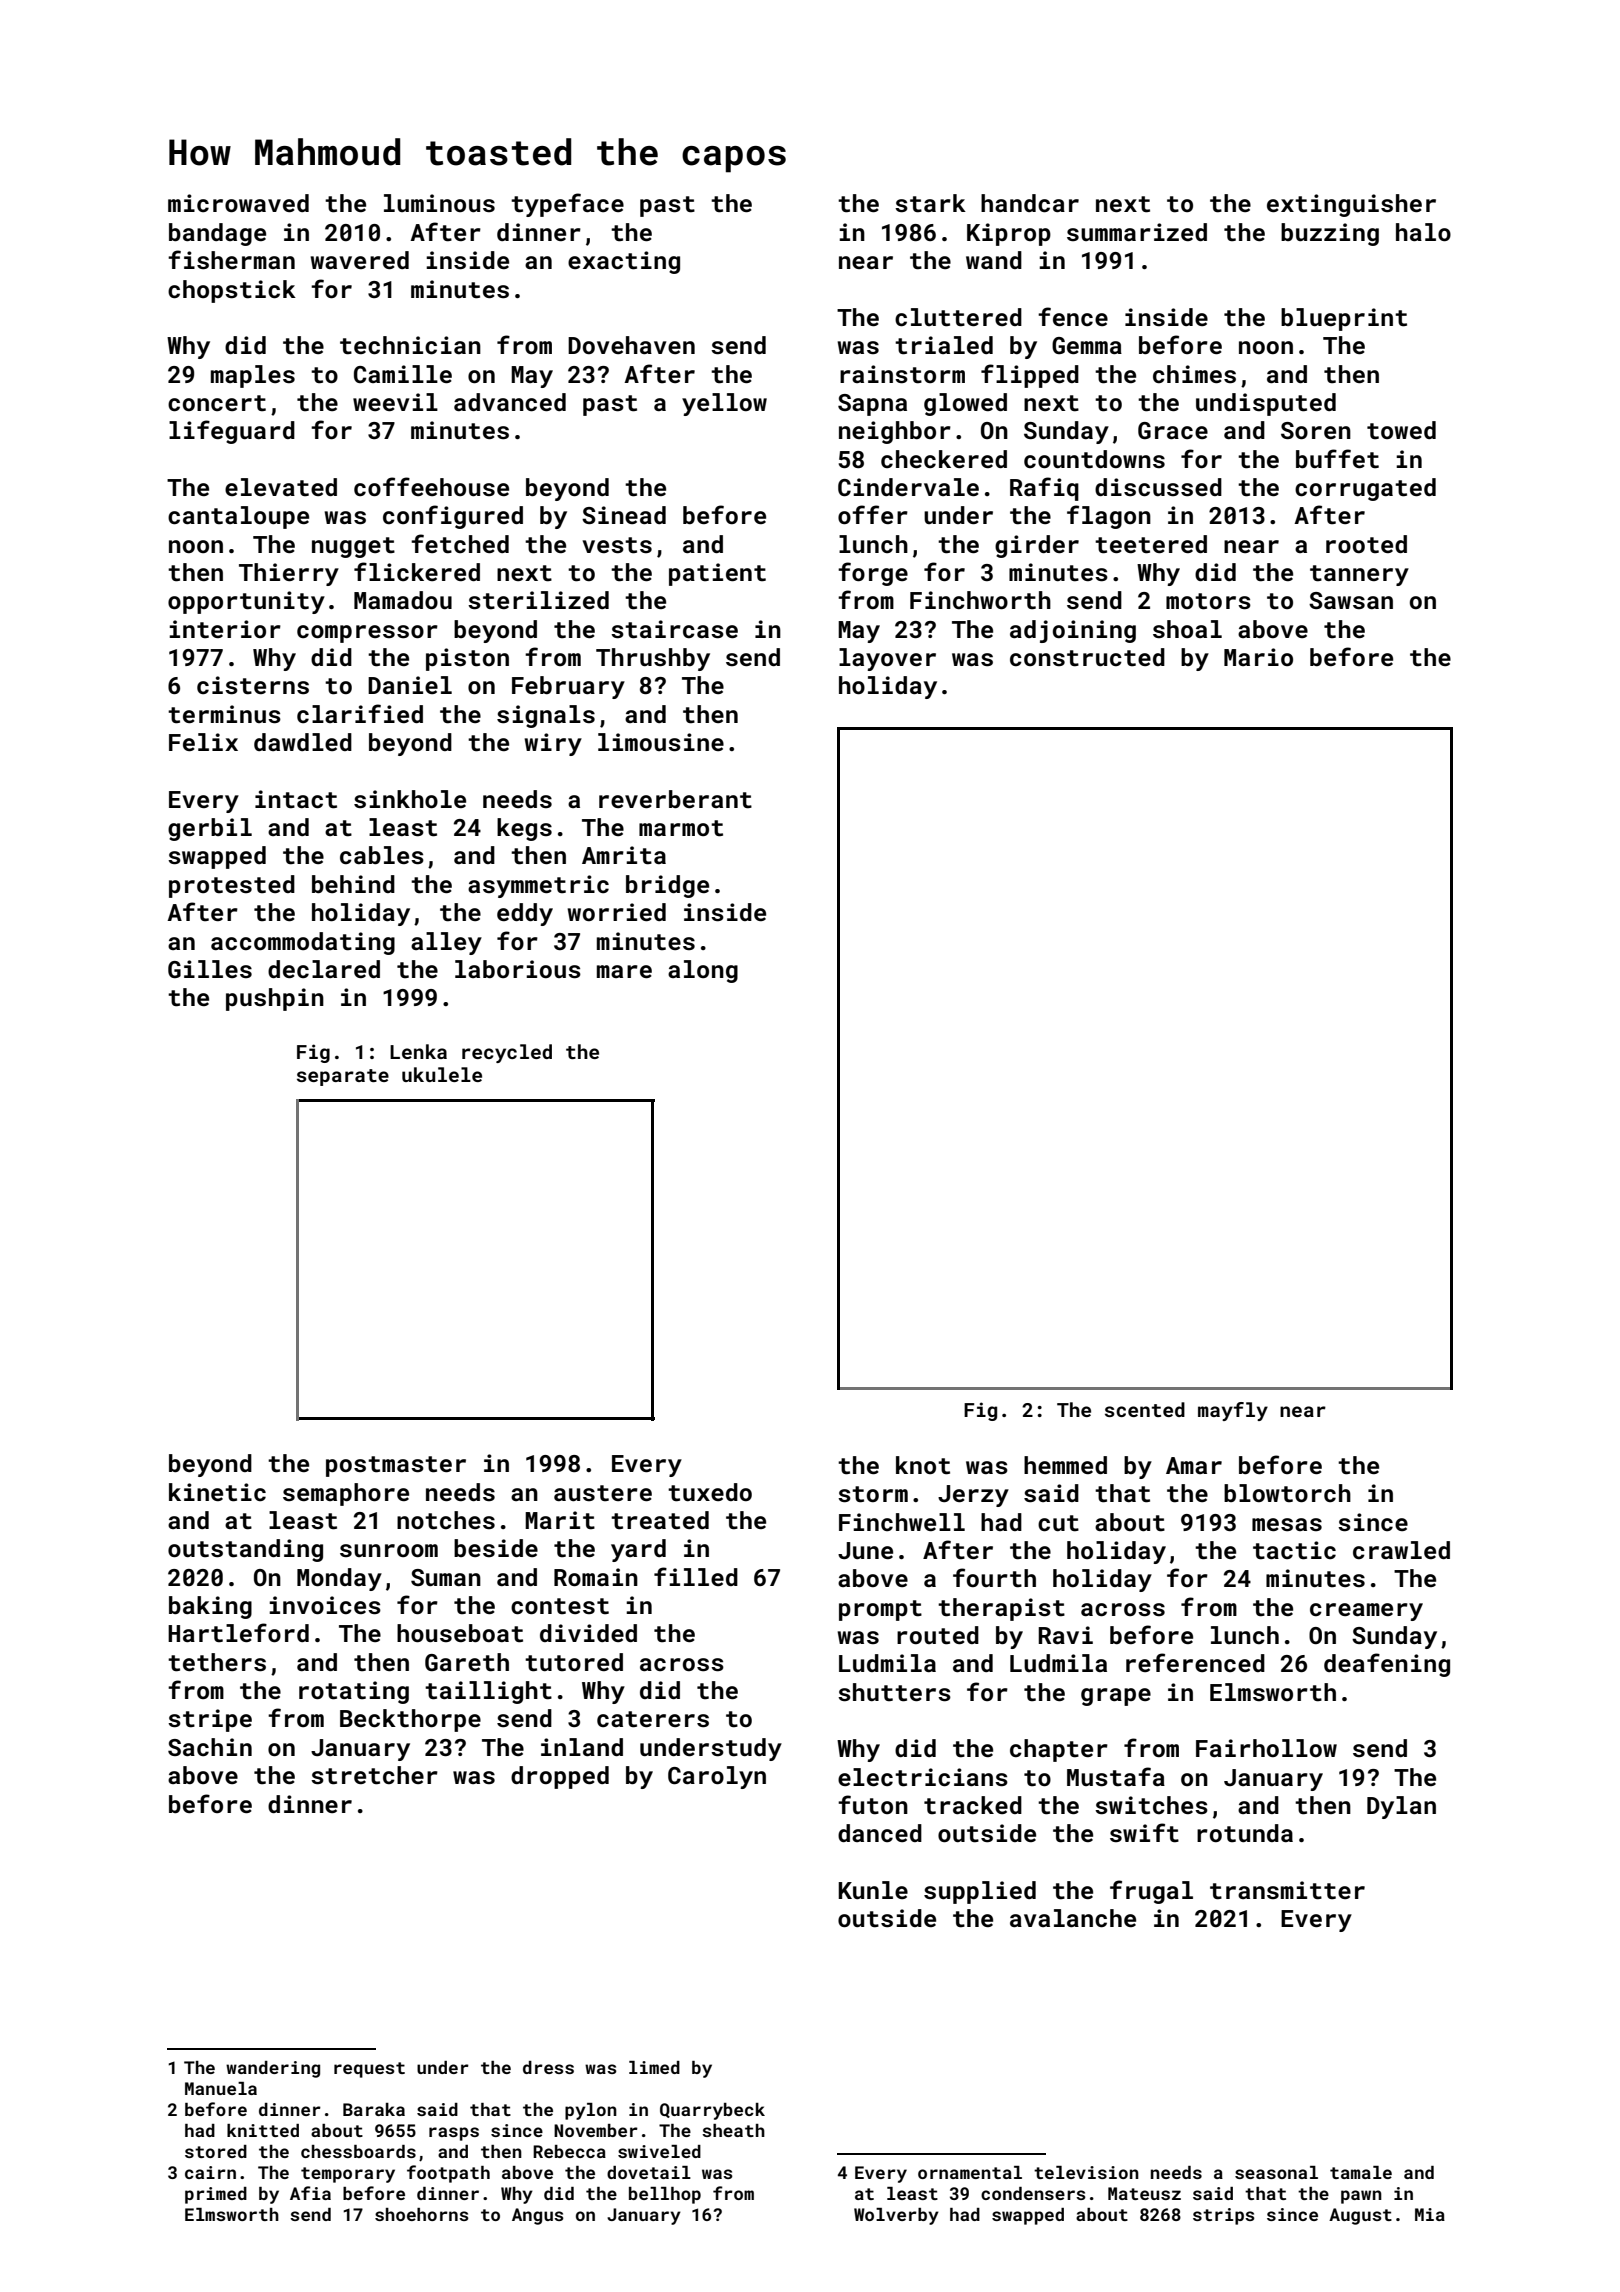 This screenshot has width=1620, height=2292. I want to click on stark, so click(930, 203).
